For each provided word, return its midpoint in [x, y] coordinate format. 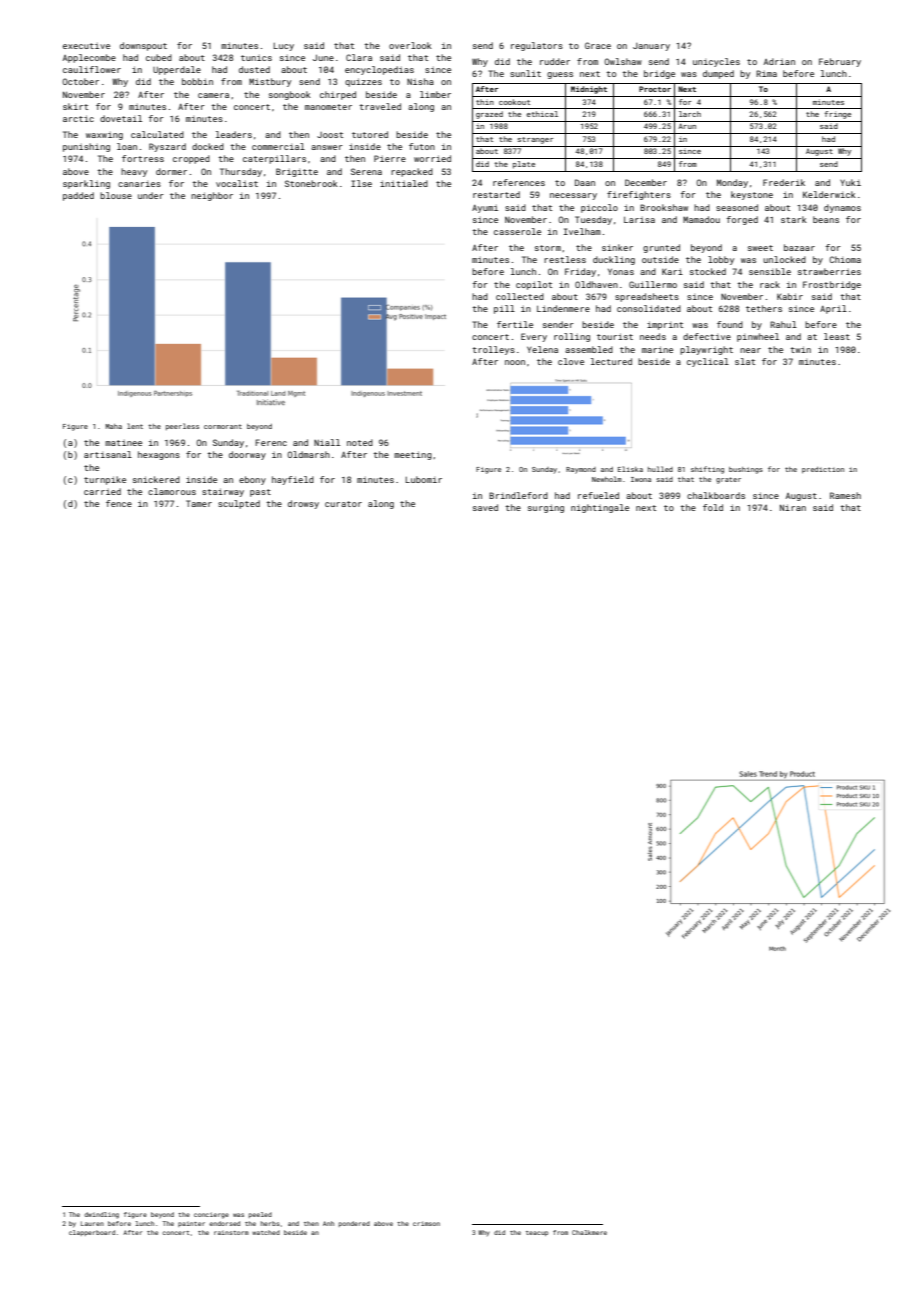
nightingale [600, 508]
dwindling [101, 1215]
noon [515, 362]
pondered [354, 1224]
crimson [426, 1223]
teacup [537, 1233]
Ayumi [485, 209]
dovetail [121, 118]
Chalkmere [589, 1232]
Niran [793, 507]
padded [78, 196]
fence [119, 503]
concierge [211, 1215]
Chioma [845, 259]
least [837, 336]
